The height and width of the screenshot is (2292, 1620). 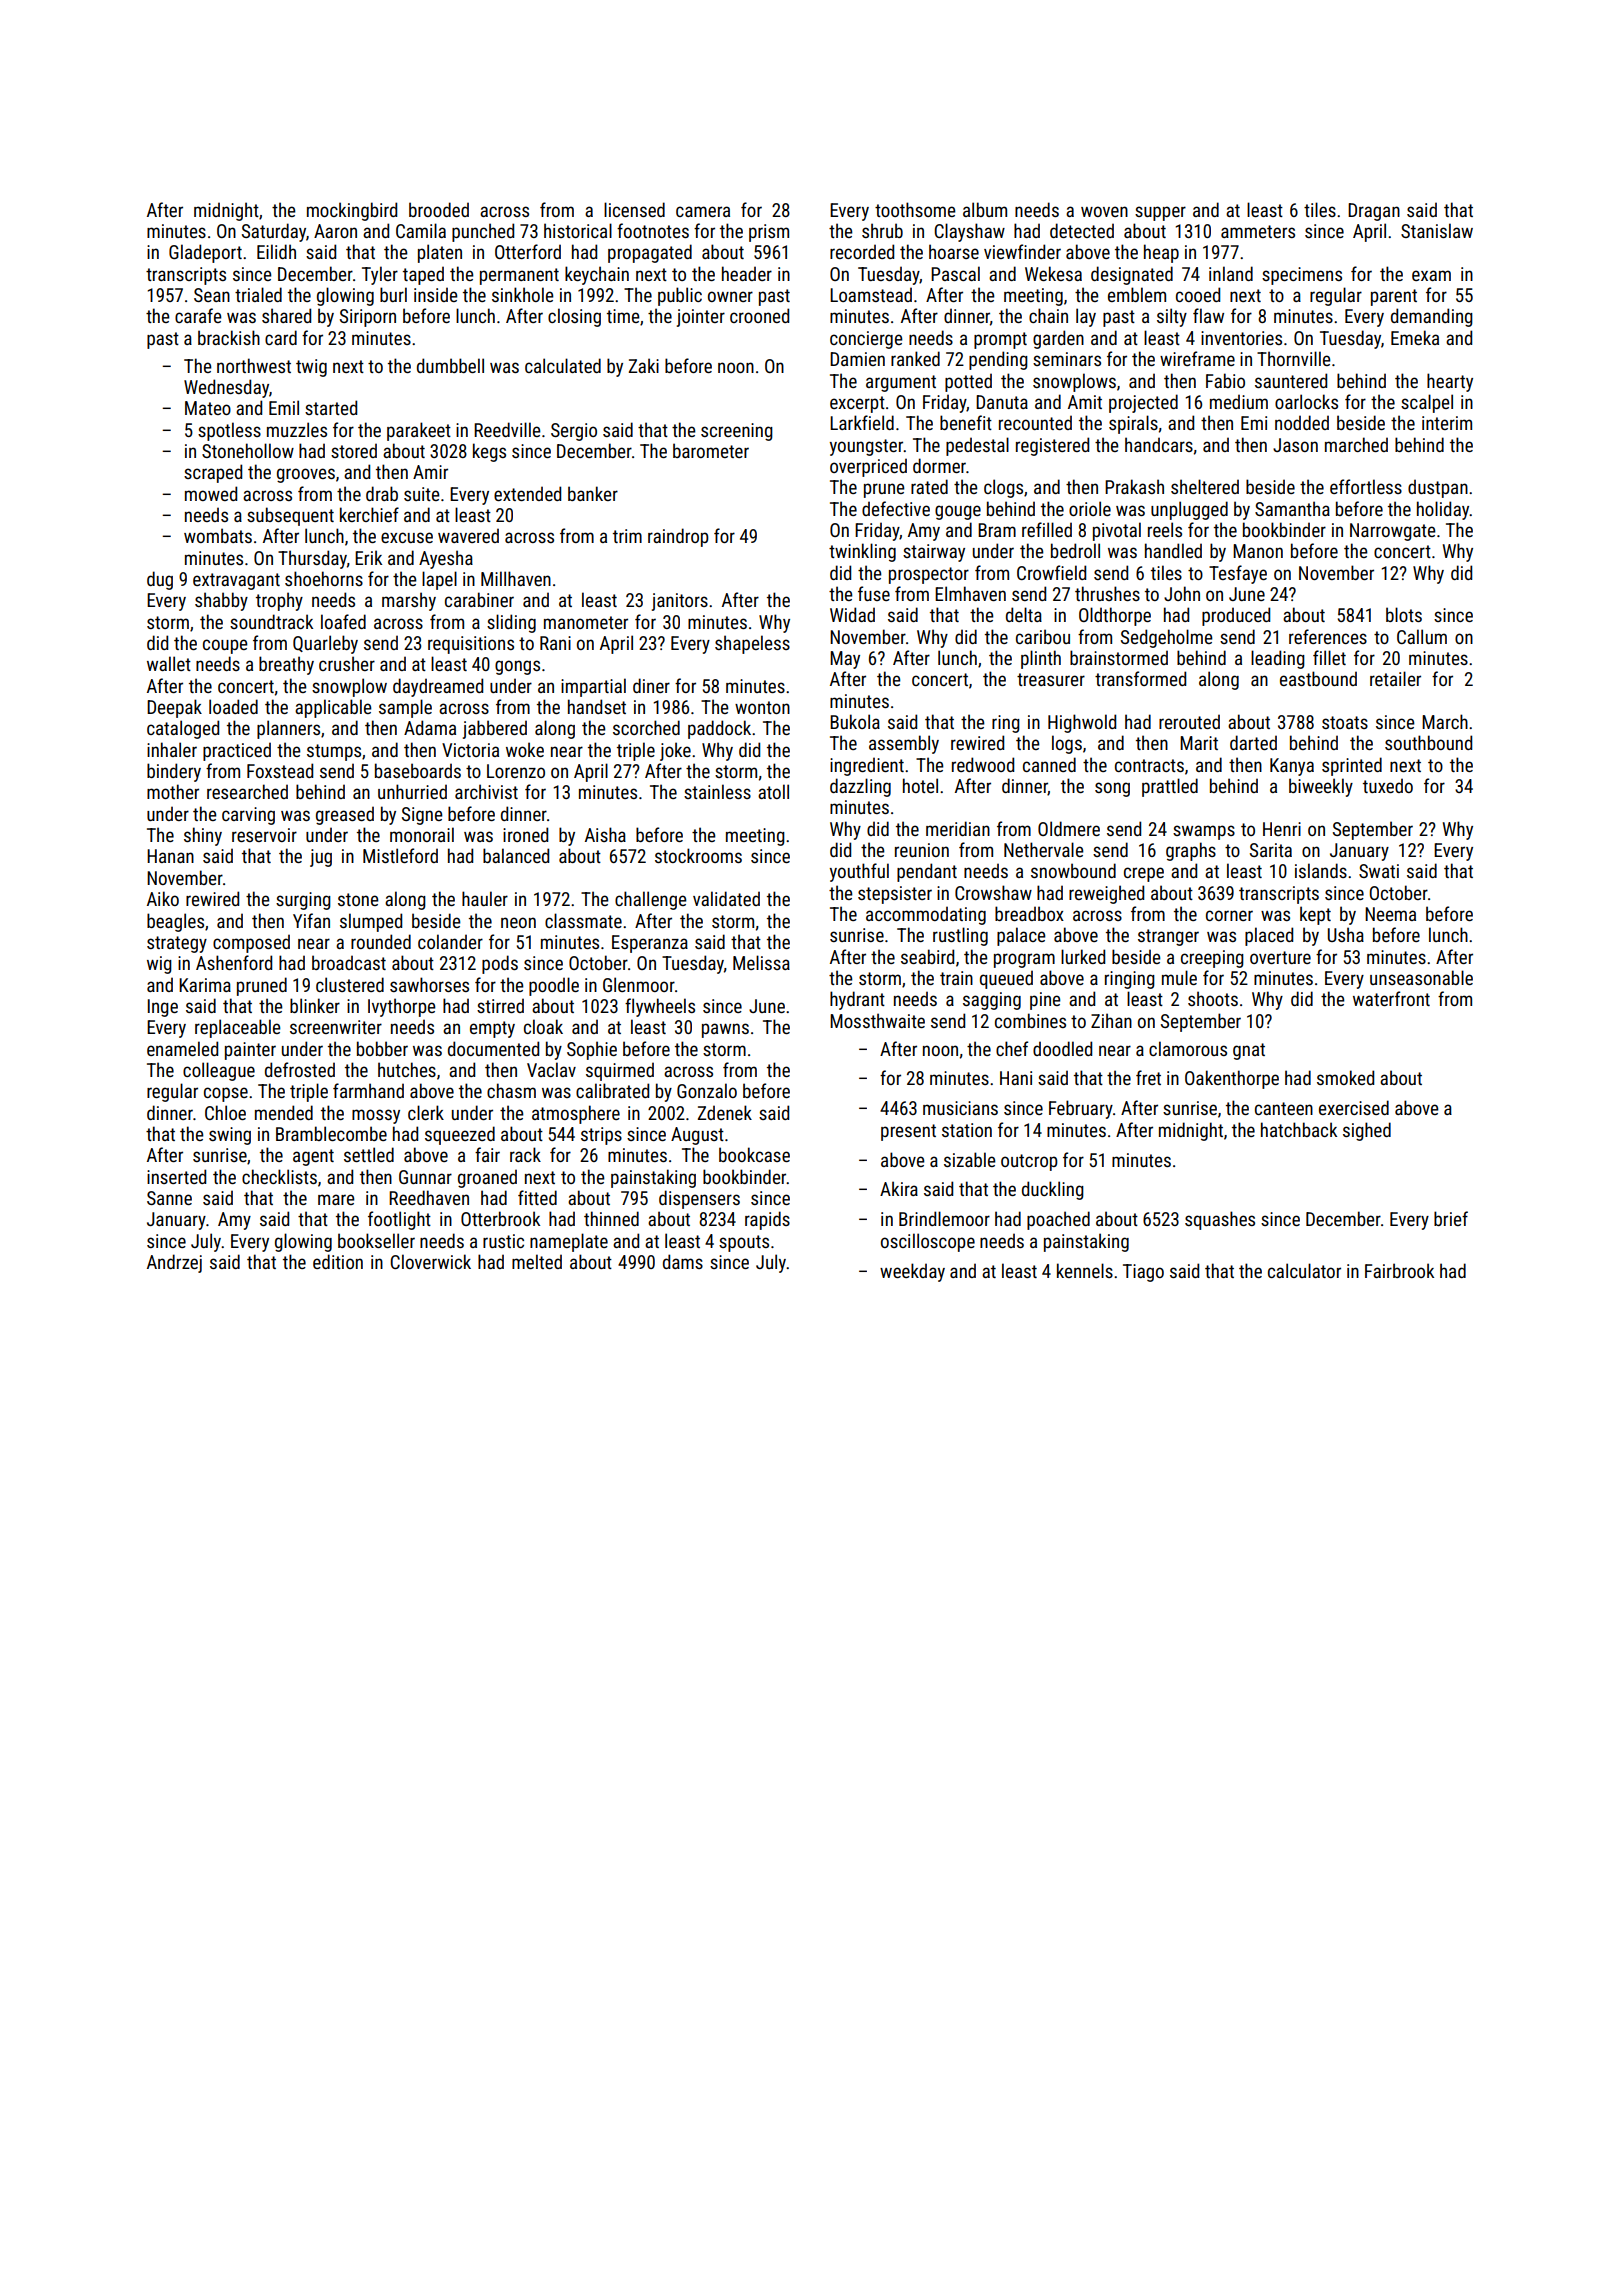 What do you see at coordinates (1104, 211) in the screenshot?
I see `woven` at bounding box center [1104, 211].
